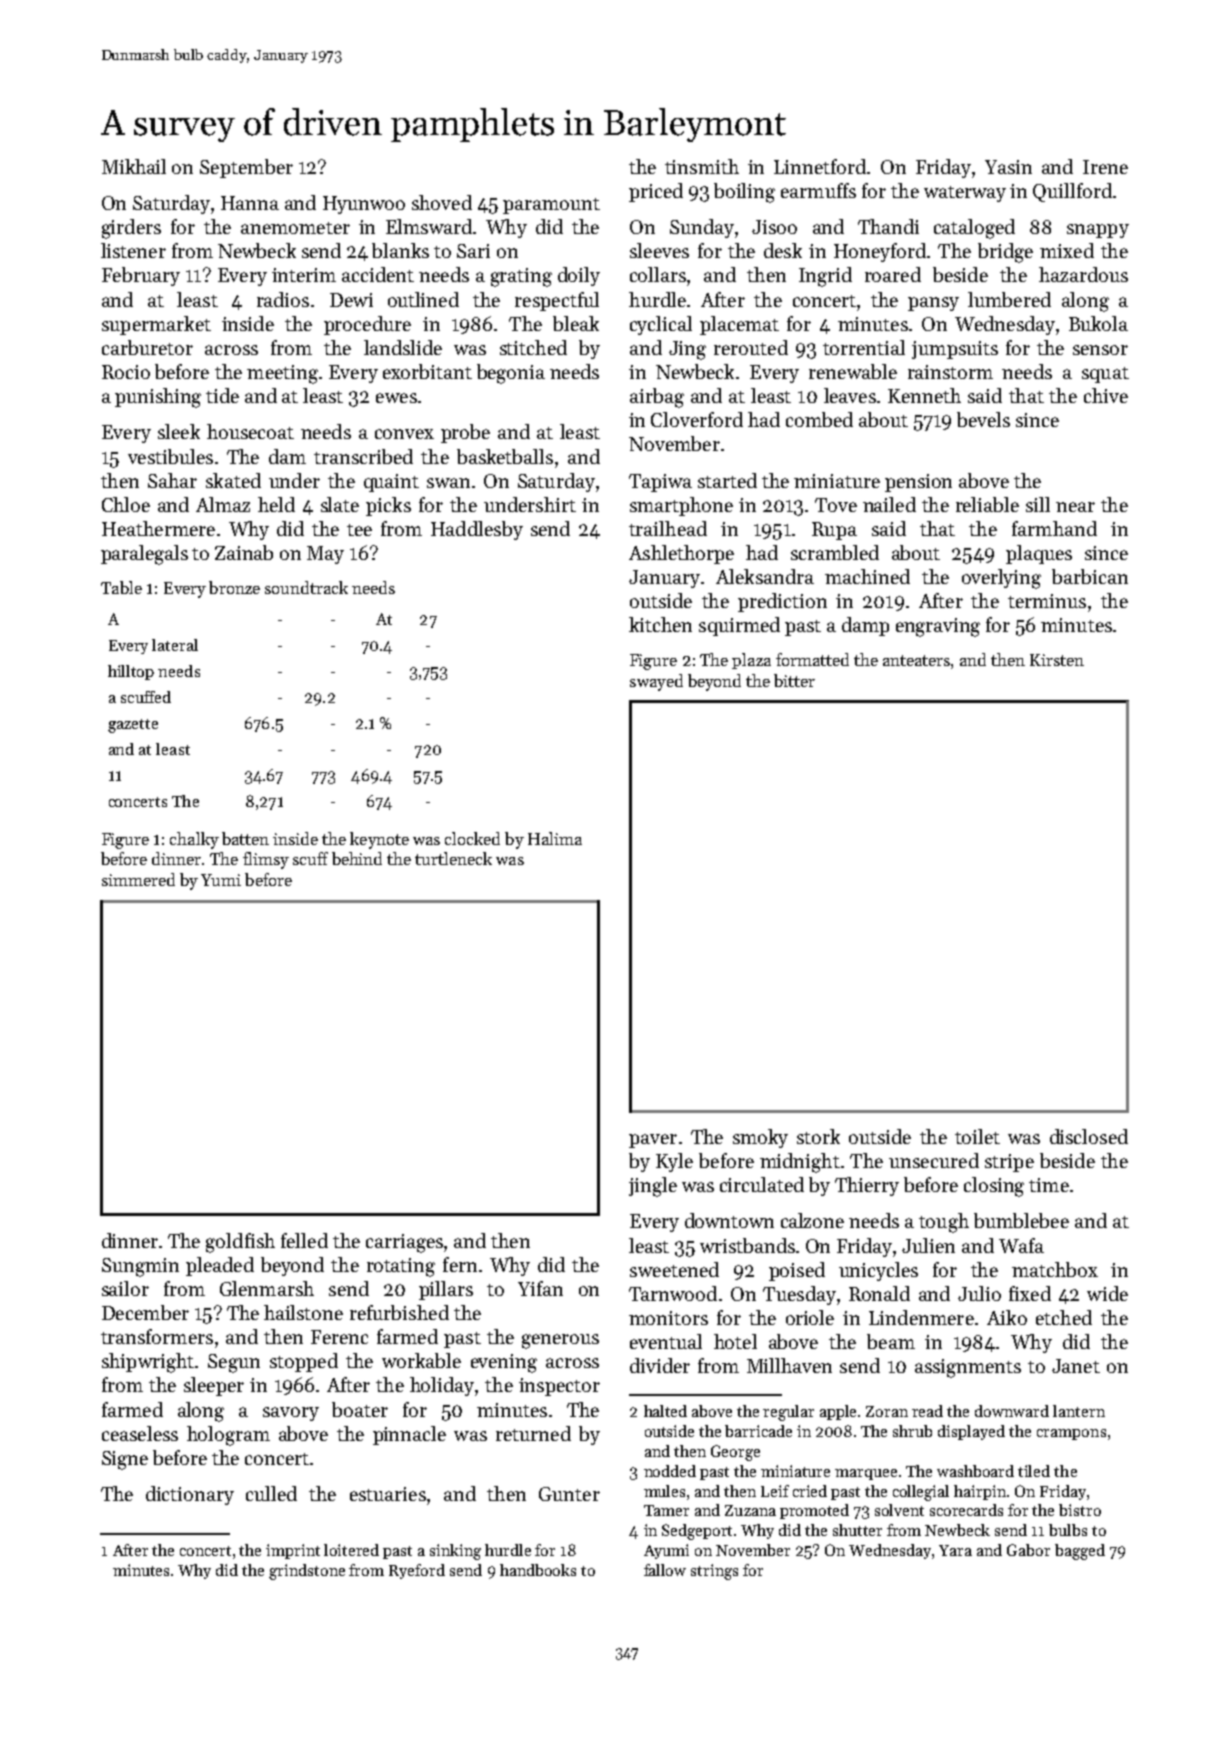  What do you see at coordinates (175, 645) in the screenshot?
I see `lateral` at bounding box center [175, 645].
